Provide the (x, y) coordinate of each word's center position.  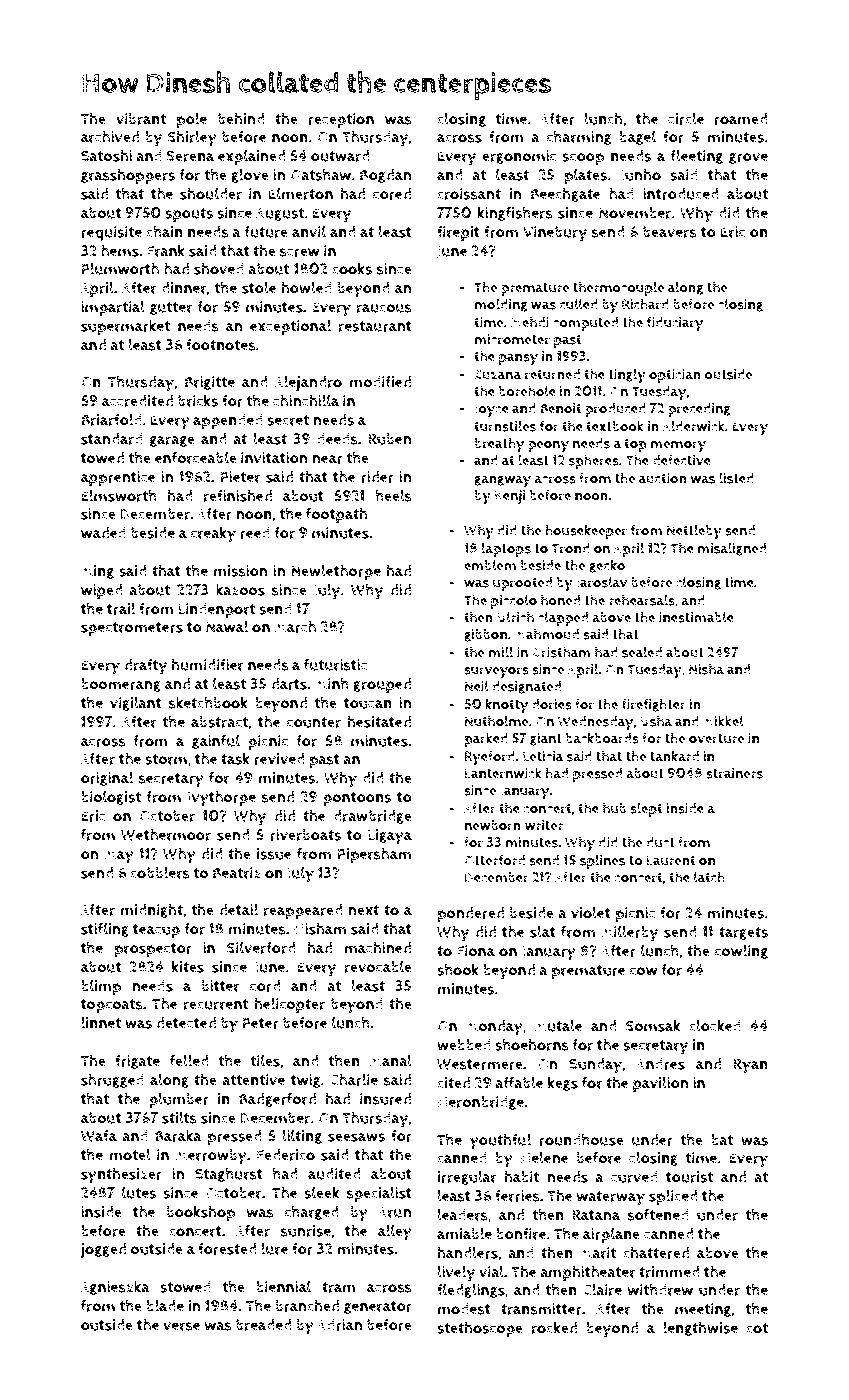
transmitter (541, 1309)
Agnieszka (115, 1287)
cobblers (160, 872)
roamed (740, 119)
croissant (469, 194)
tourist (689, 1177)
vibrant (141, 119)
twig (306, 1081)
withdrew (660, 1289)
